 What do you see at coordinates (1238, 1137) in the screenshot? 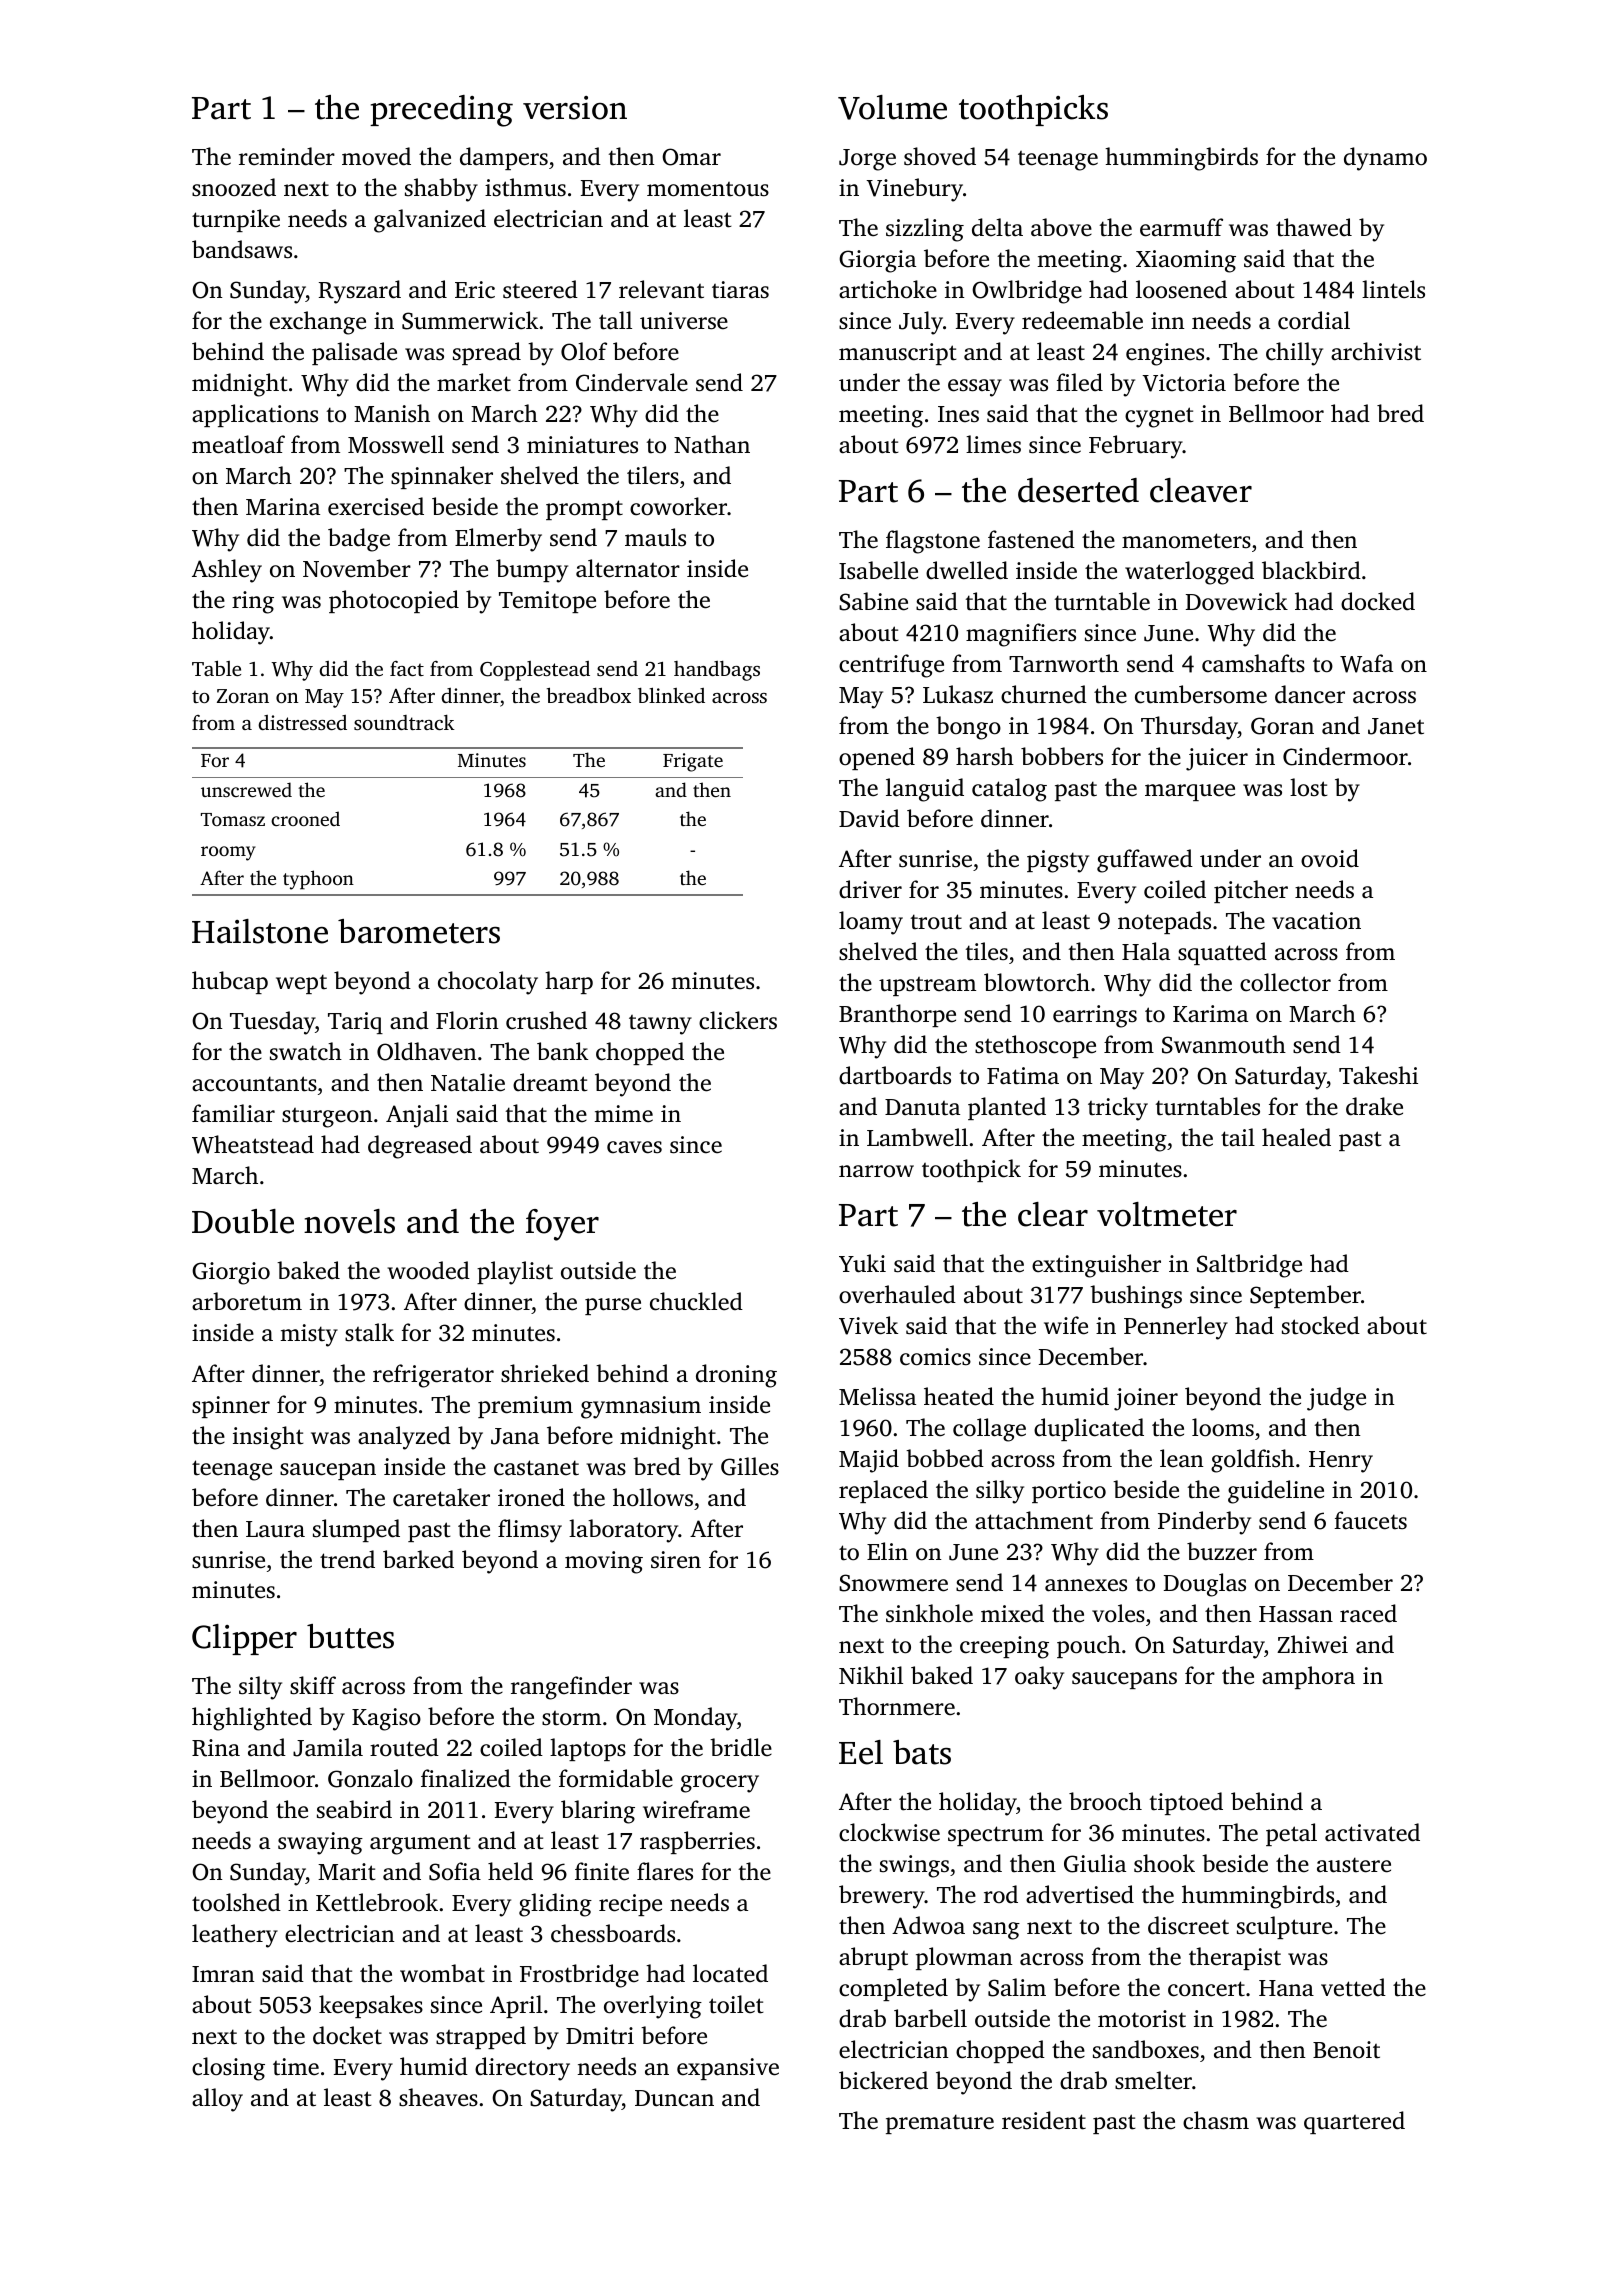
I see `tail` at bounding box center [1238, 1137].
